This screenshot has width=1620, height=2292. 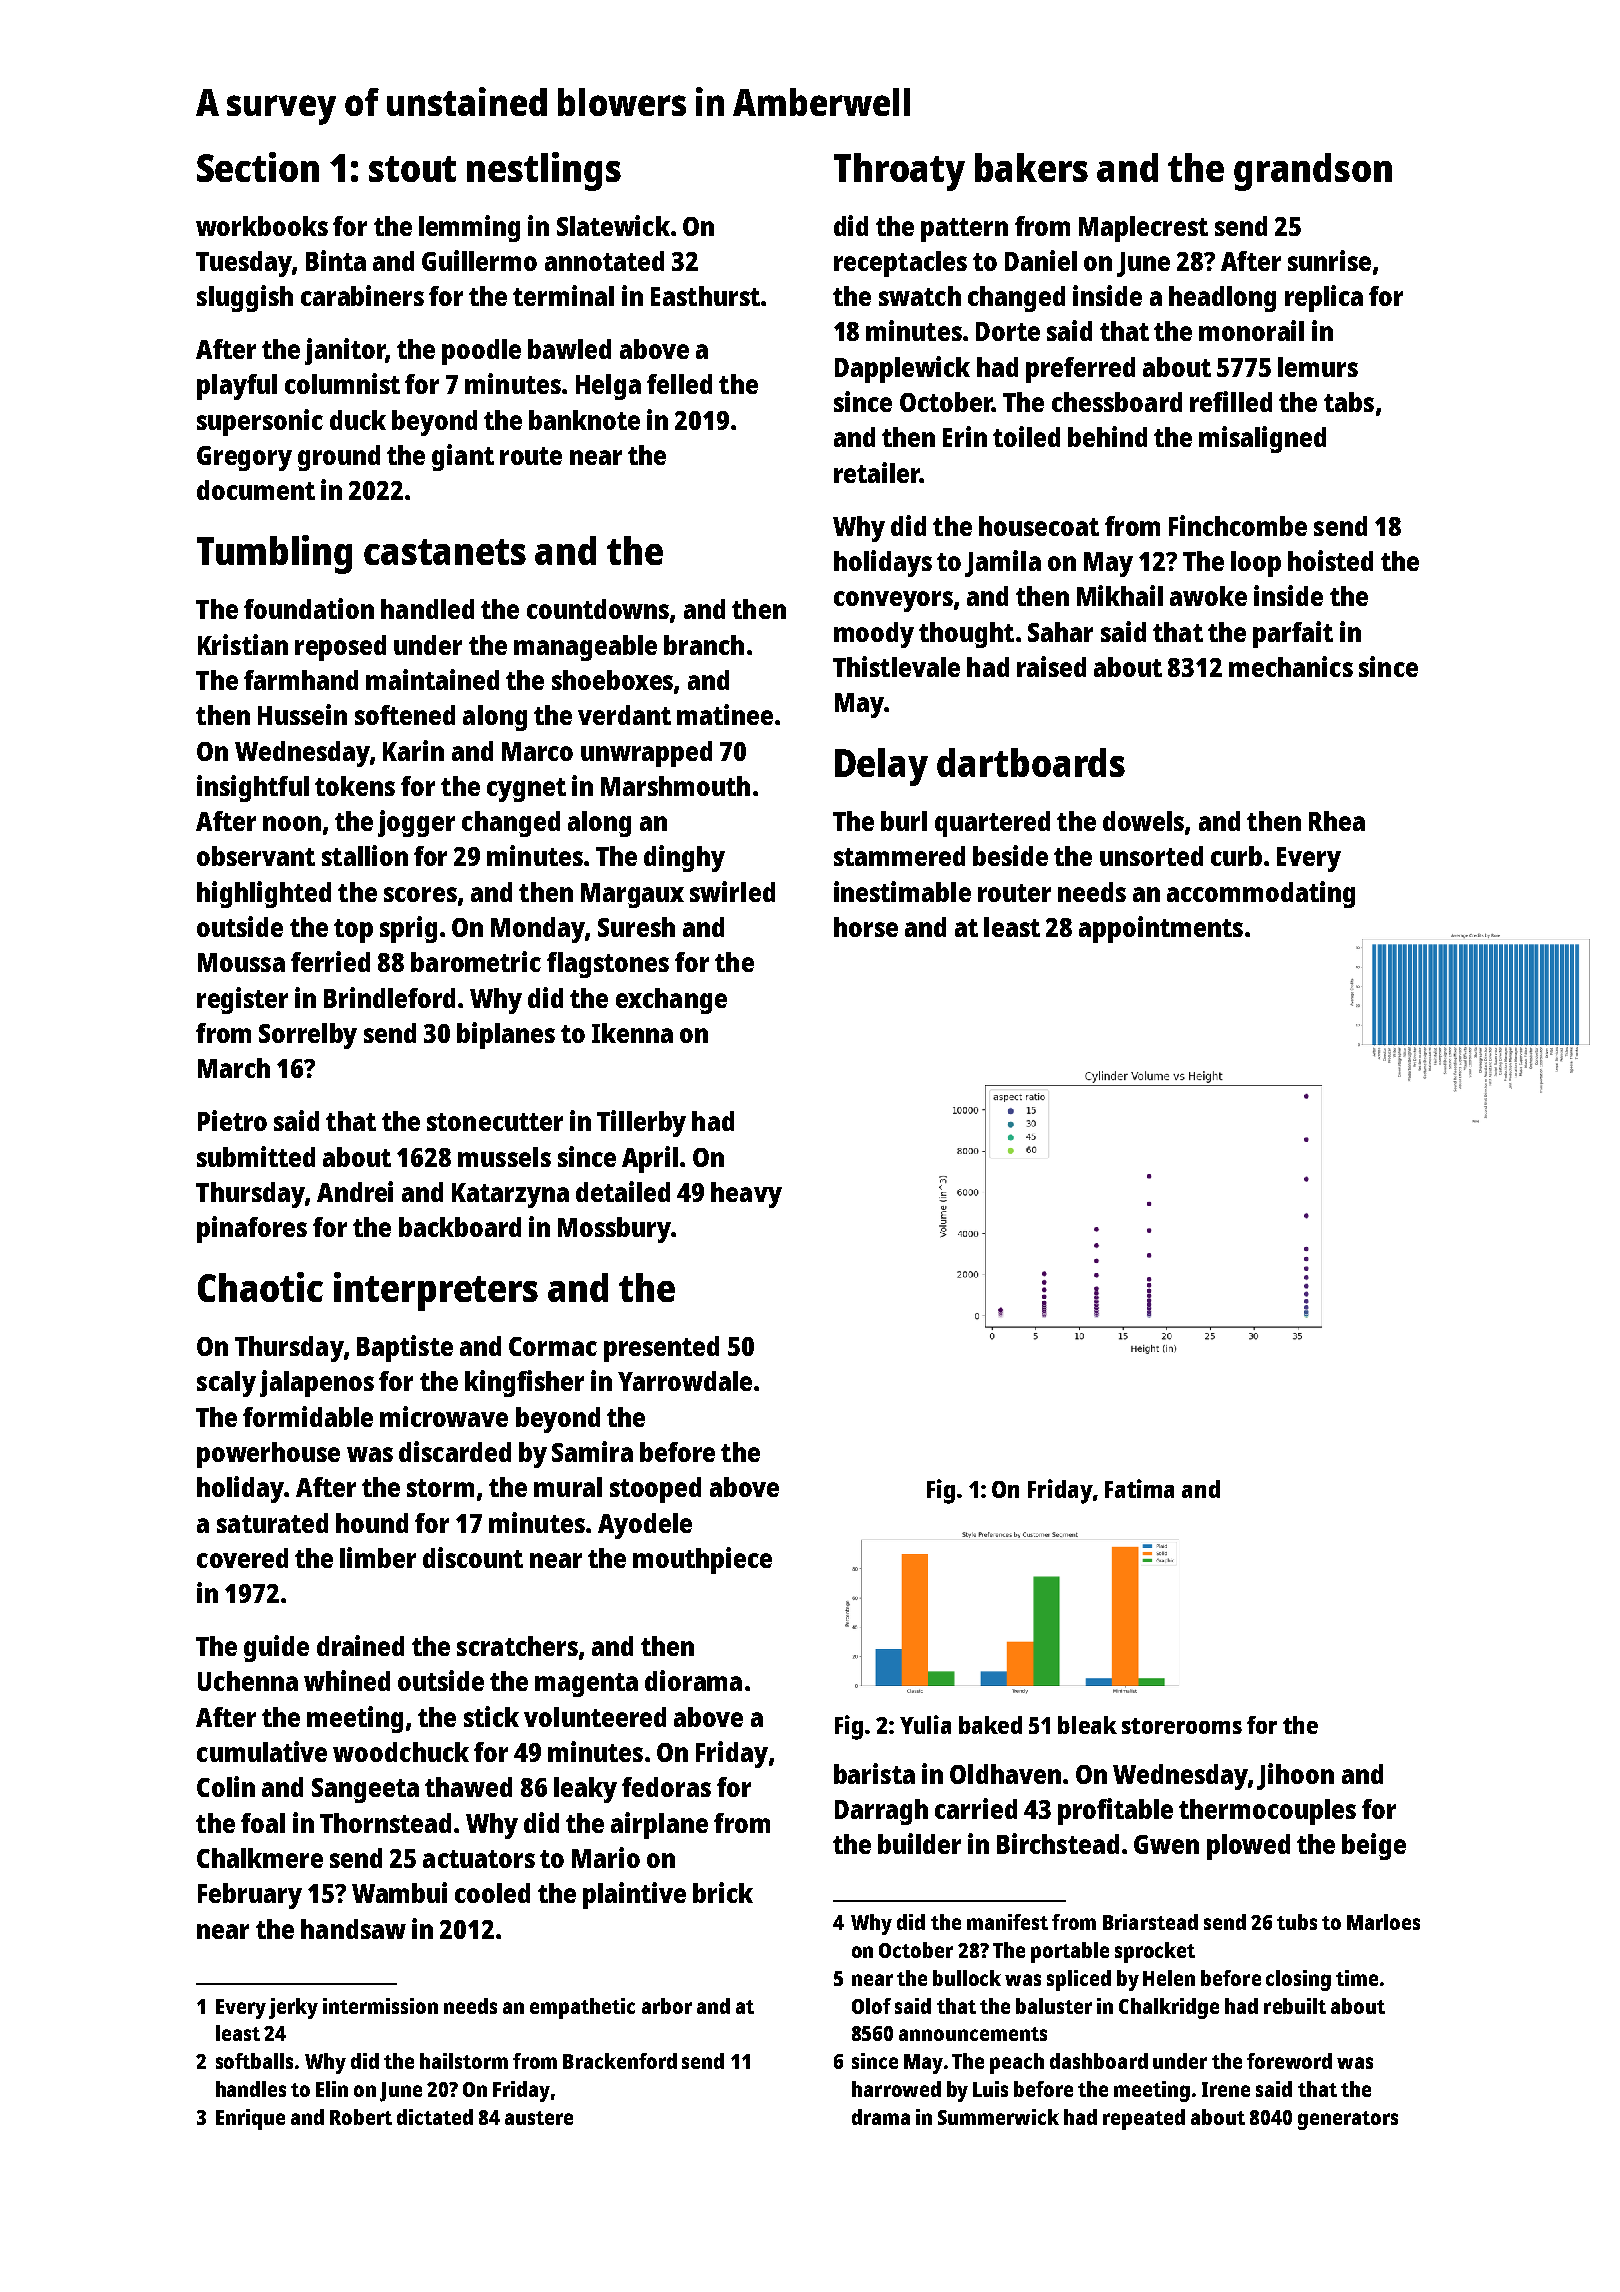 I want to click on harrowed, so click(x=896, y=2089).
